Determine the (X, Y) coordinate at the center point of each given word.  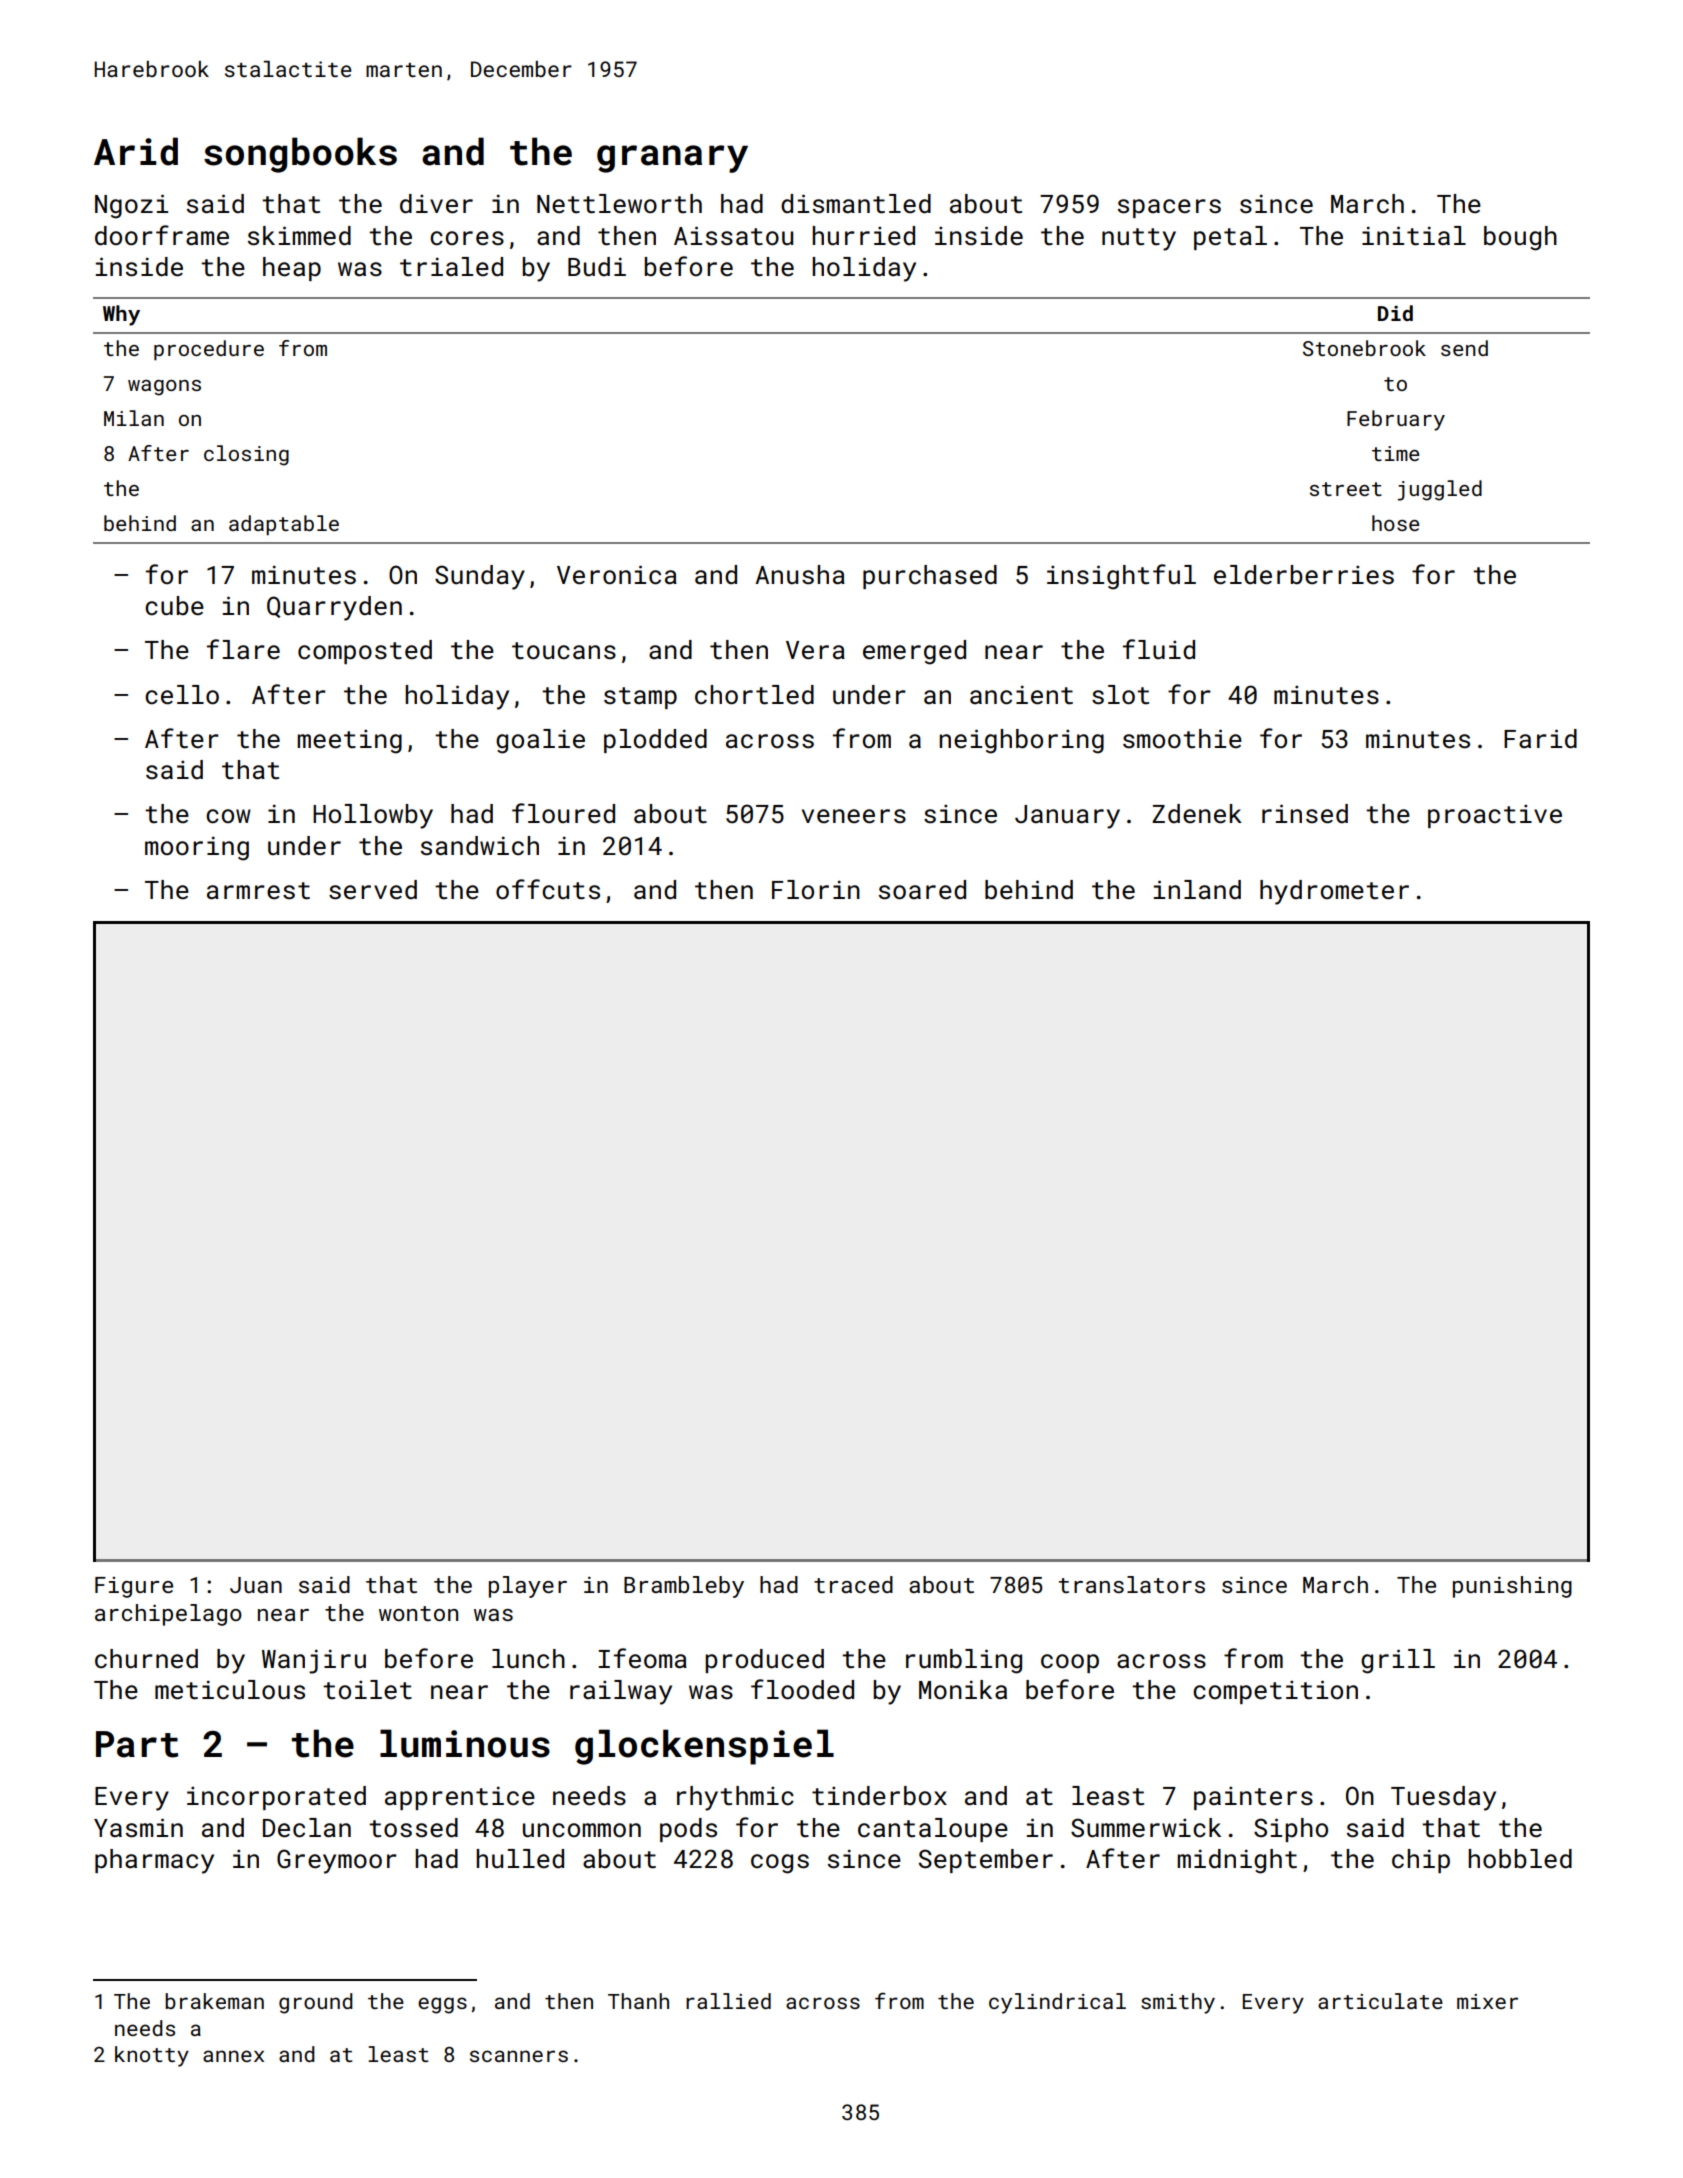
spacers (1169, 208)
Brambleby (684, 1587)
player (528, 1587)
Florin (816, 889)
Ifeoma (642, 1658)
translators (1132, 1584)
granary (672, 159)
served (373, 890)
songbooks (300, 155)
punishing (1512, 1587)
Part (137, 1744)
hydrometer (1334, 892)
